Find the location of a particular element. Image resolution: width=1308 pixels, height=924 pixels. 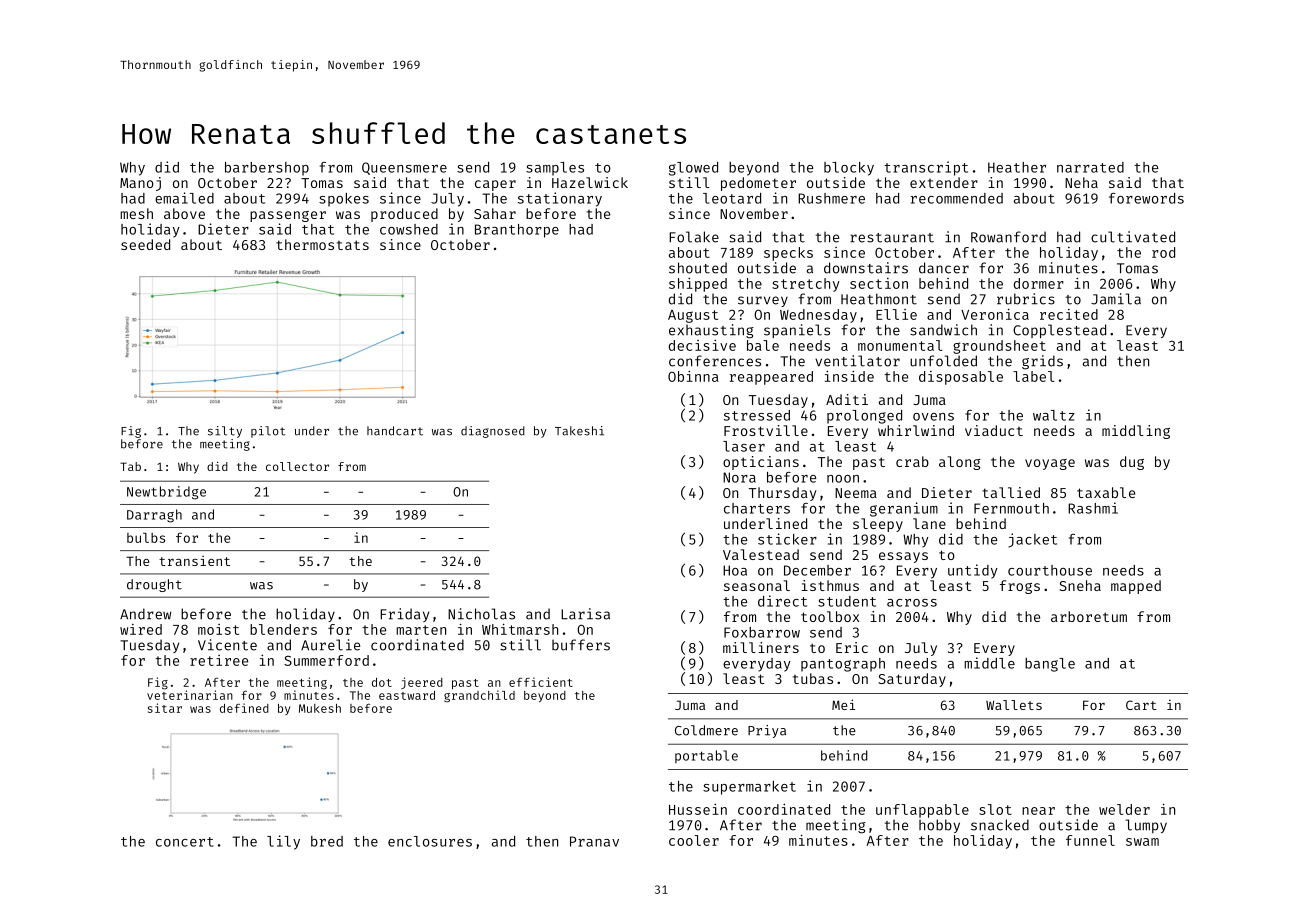

Heather is located at coordinates (1017, 167).
